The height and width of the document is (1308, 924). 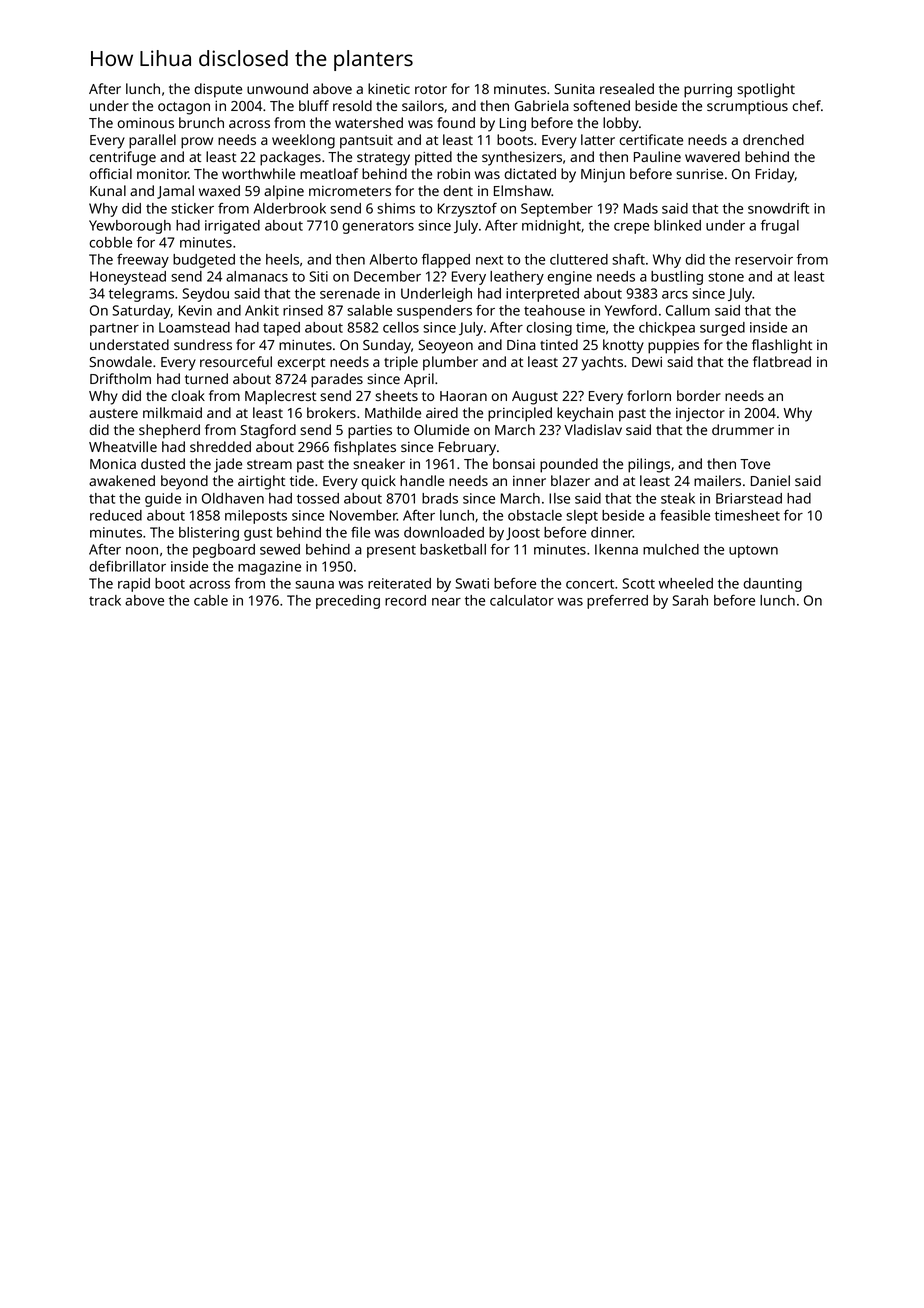 What do you see at coordinates (389, 88) in the document?
I see `kinetic` at bounding box center [389, 88].
